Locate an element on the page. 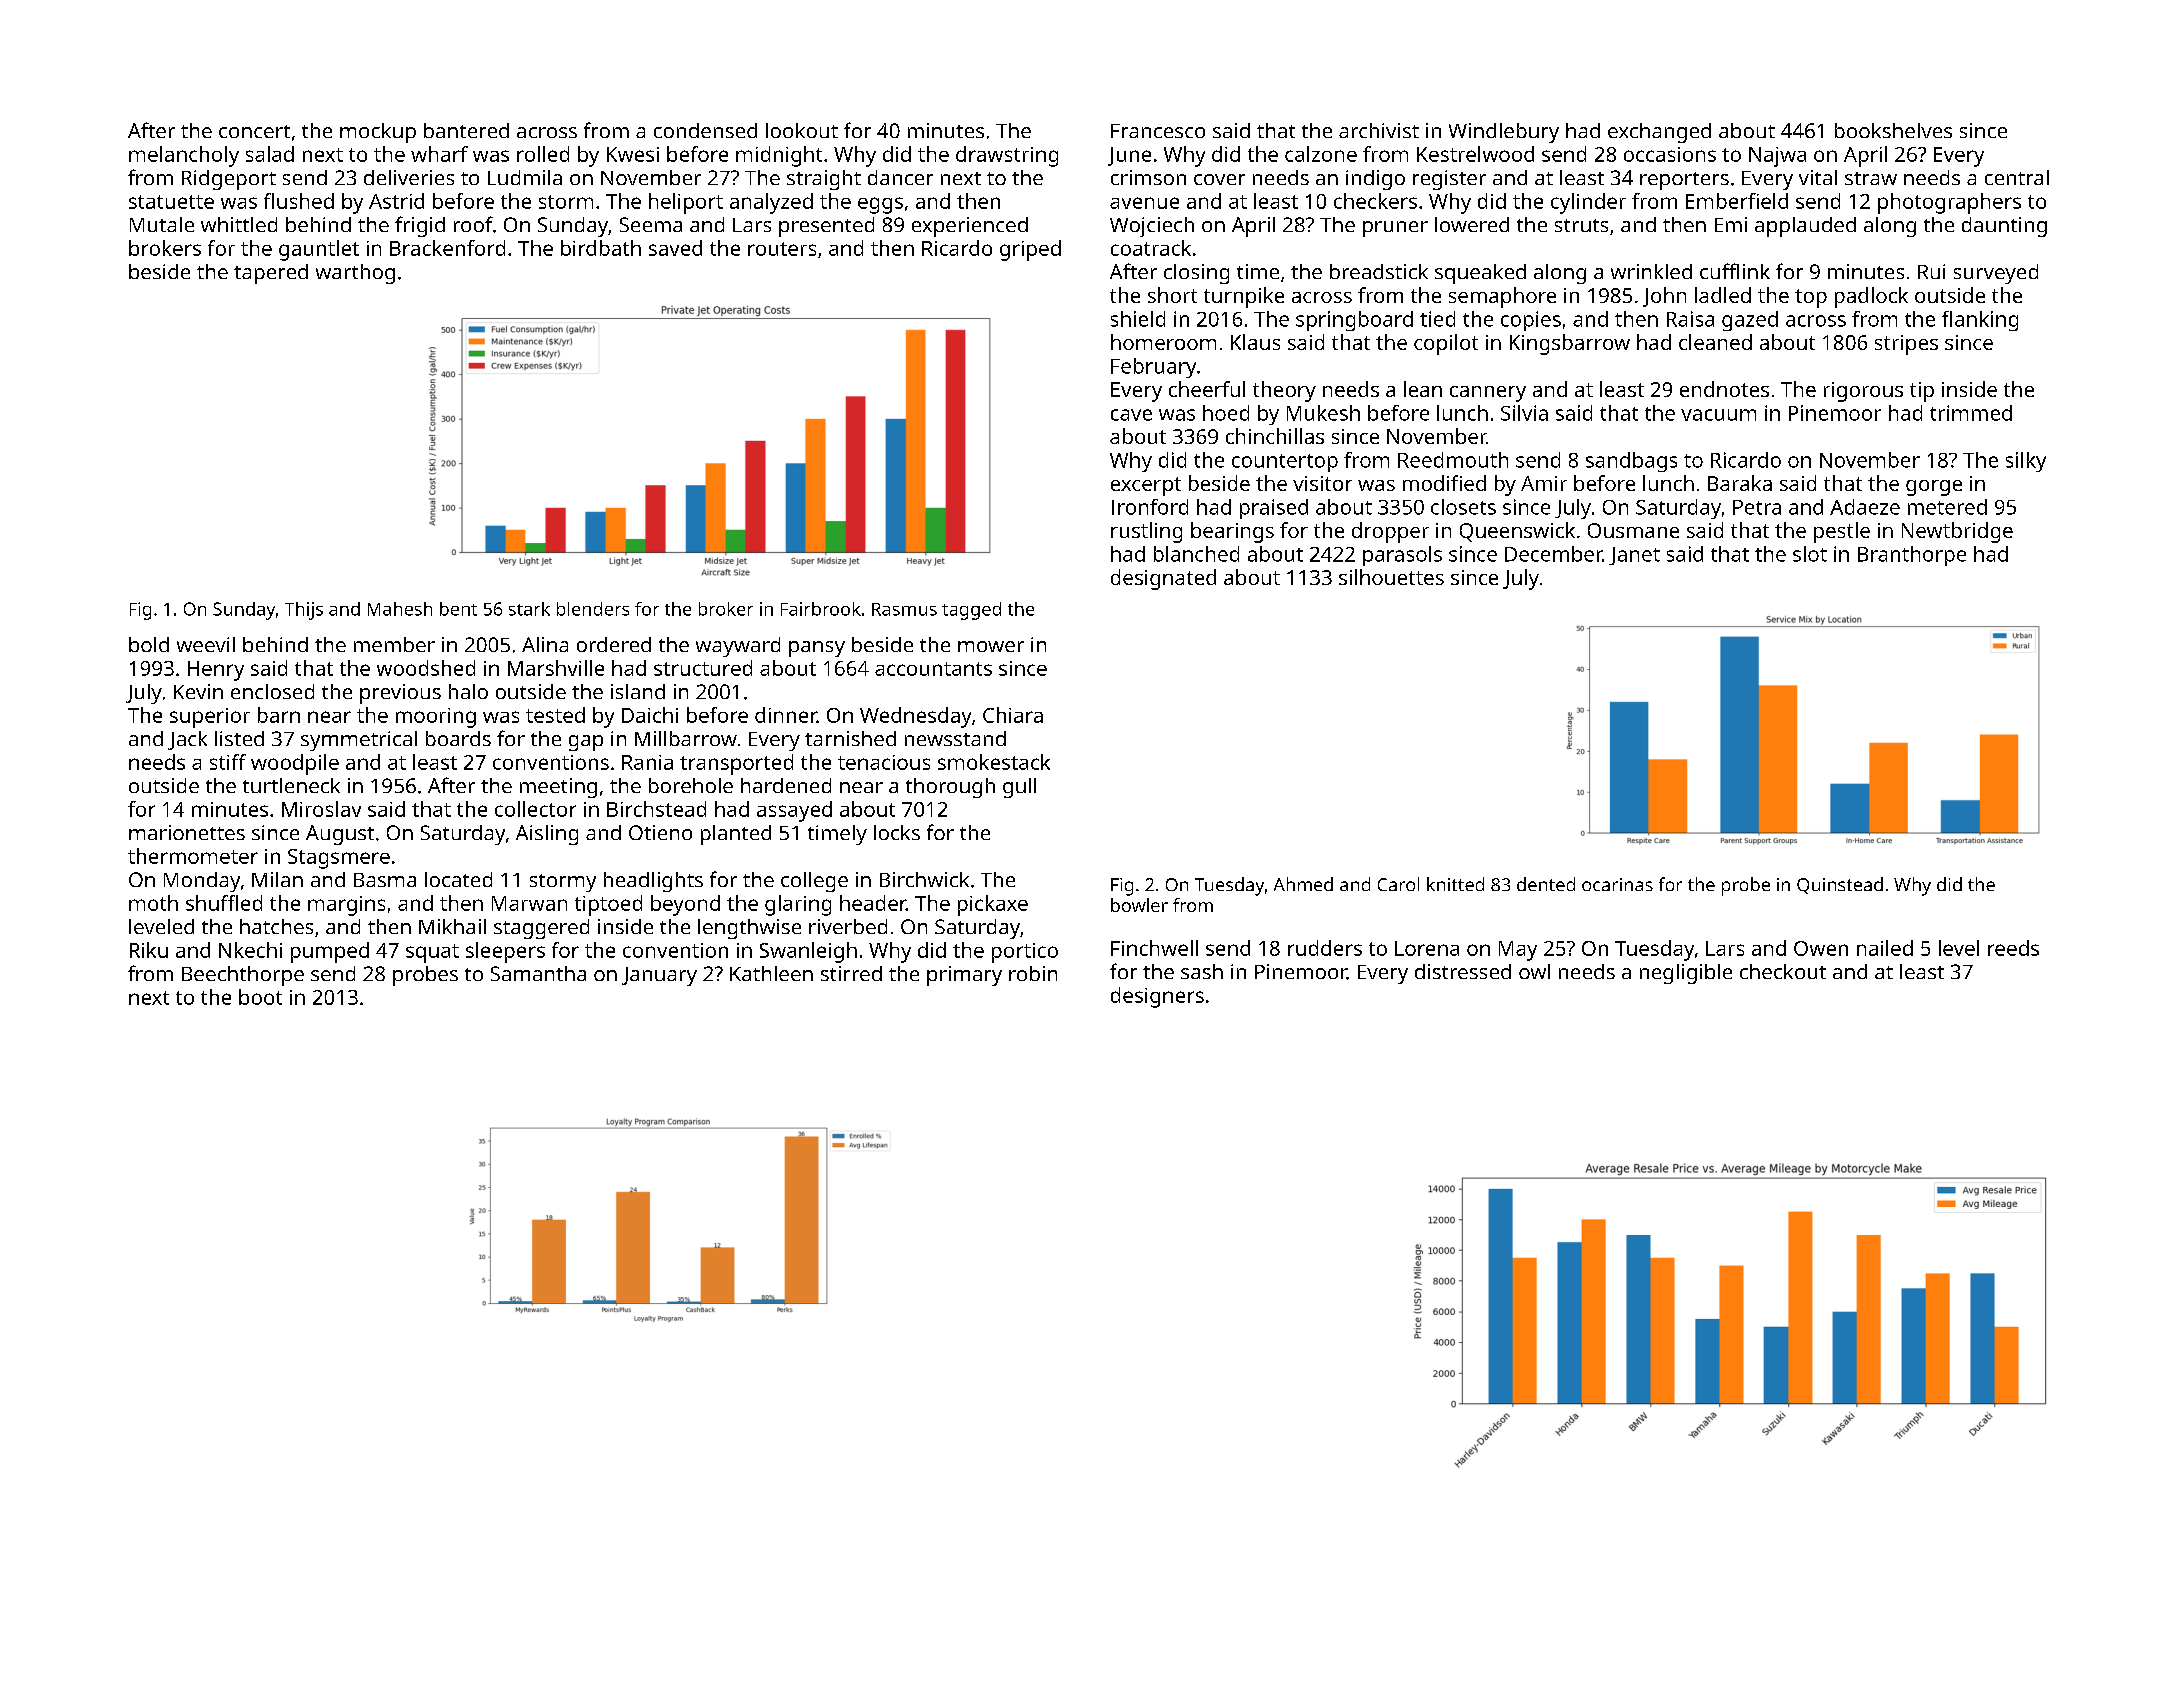 The width and height of the document is (2178, 1683). theory is located at coordinates (1284, 391).
